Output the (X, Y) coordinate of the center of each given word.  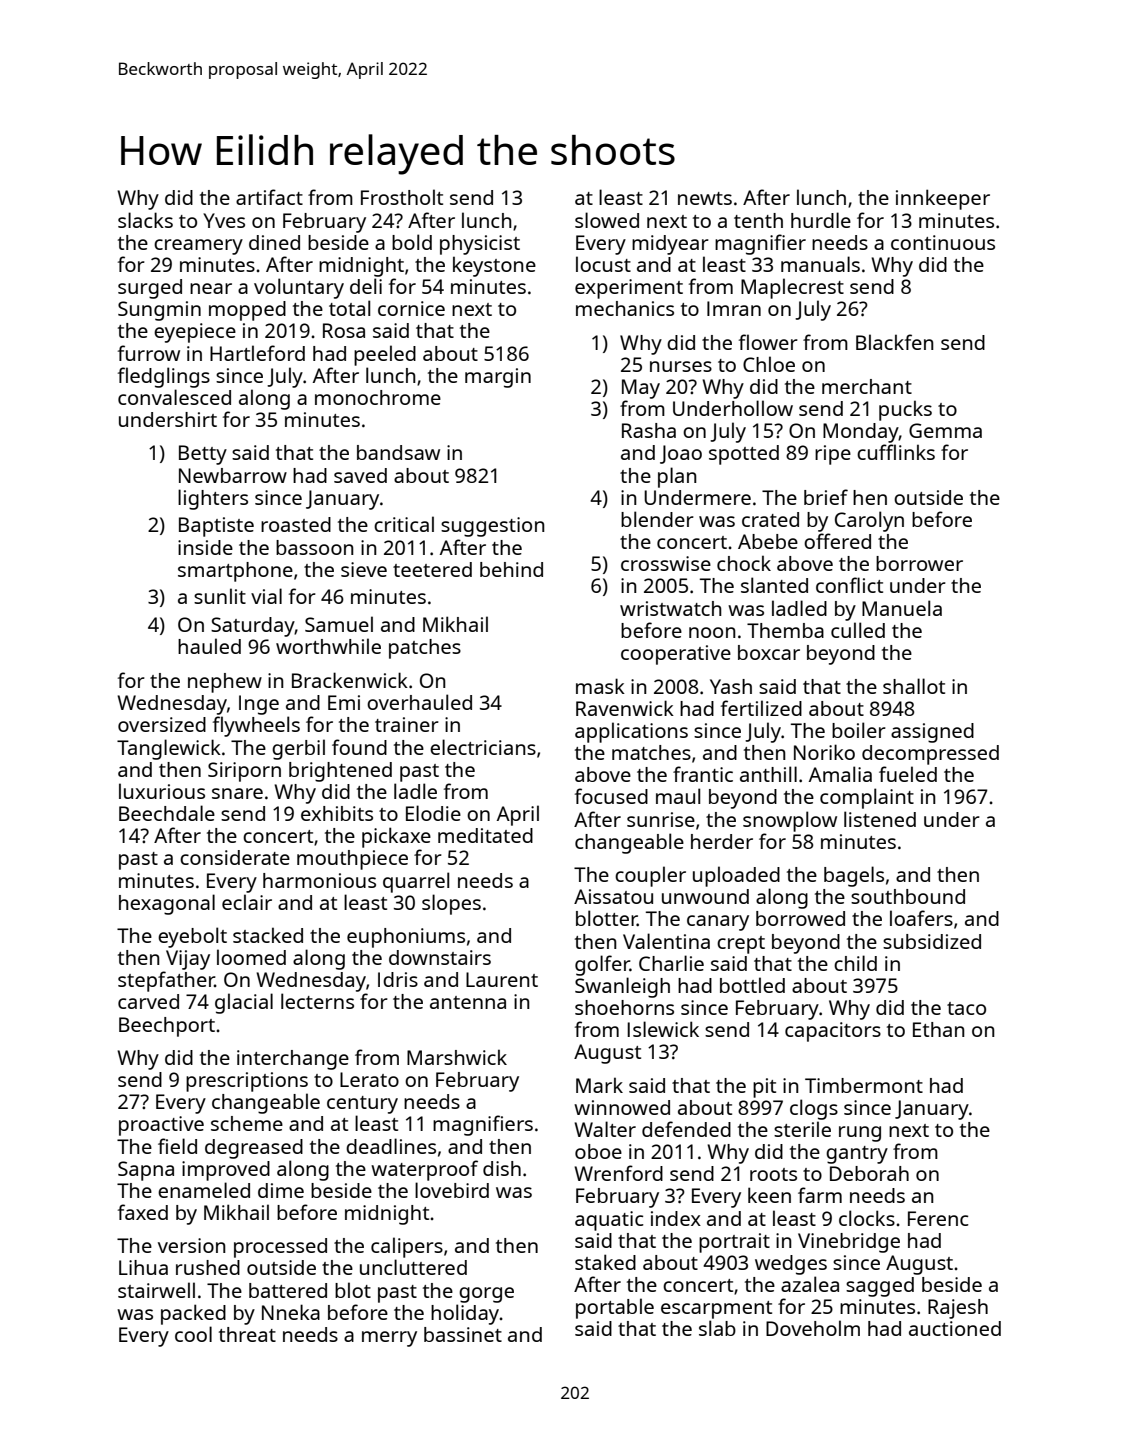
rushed (208, 1267)
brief (826, 497)
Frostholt (402, 197)
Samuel (339, 624)
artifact (269, 197)
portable (615, 1308)
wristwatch (671, 608)
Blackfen (895, 342)
